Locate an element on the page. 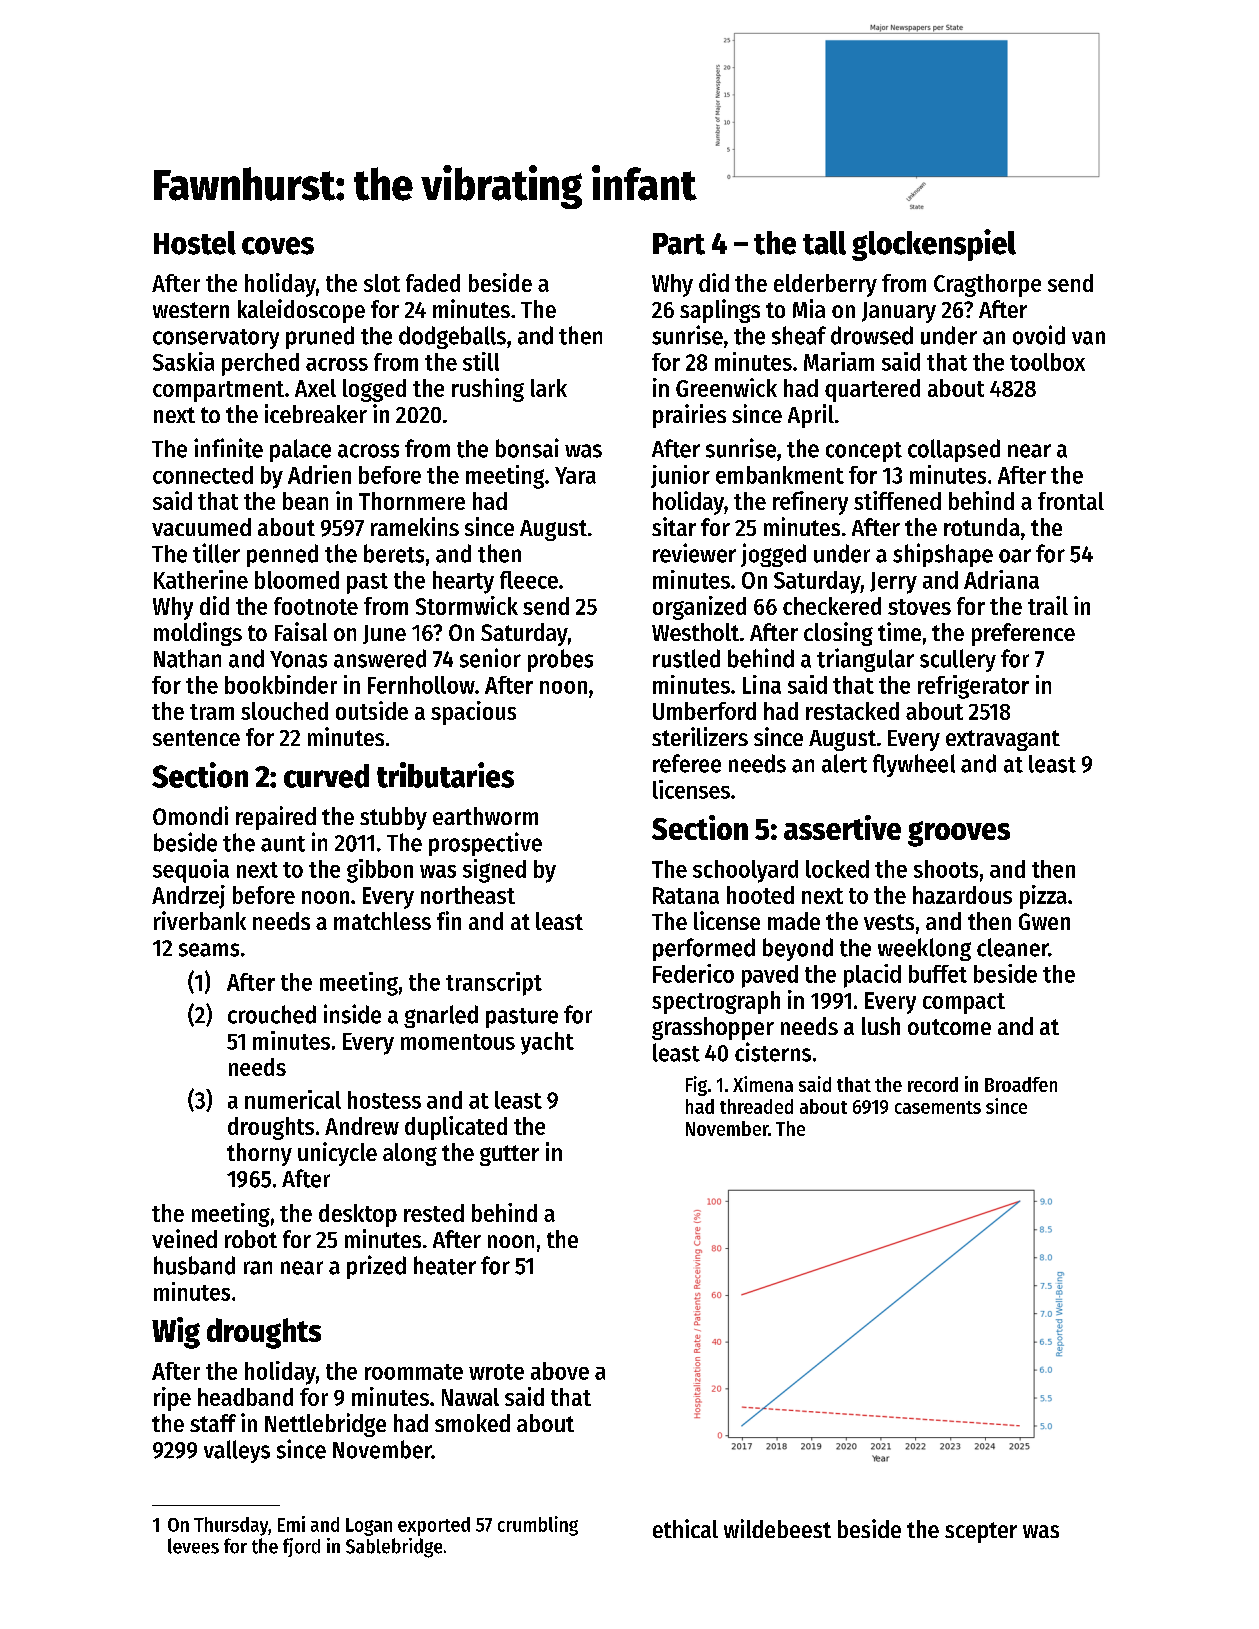 This image has height=1629, width=1259. casements is located at coordinates (938, 1107).
